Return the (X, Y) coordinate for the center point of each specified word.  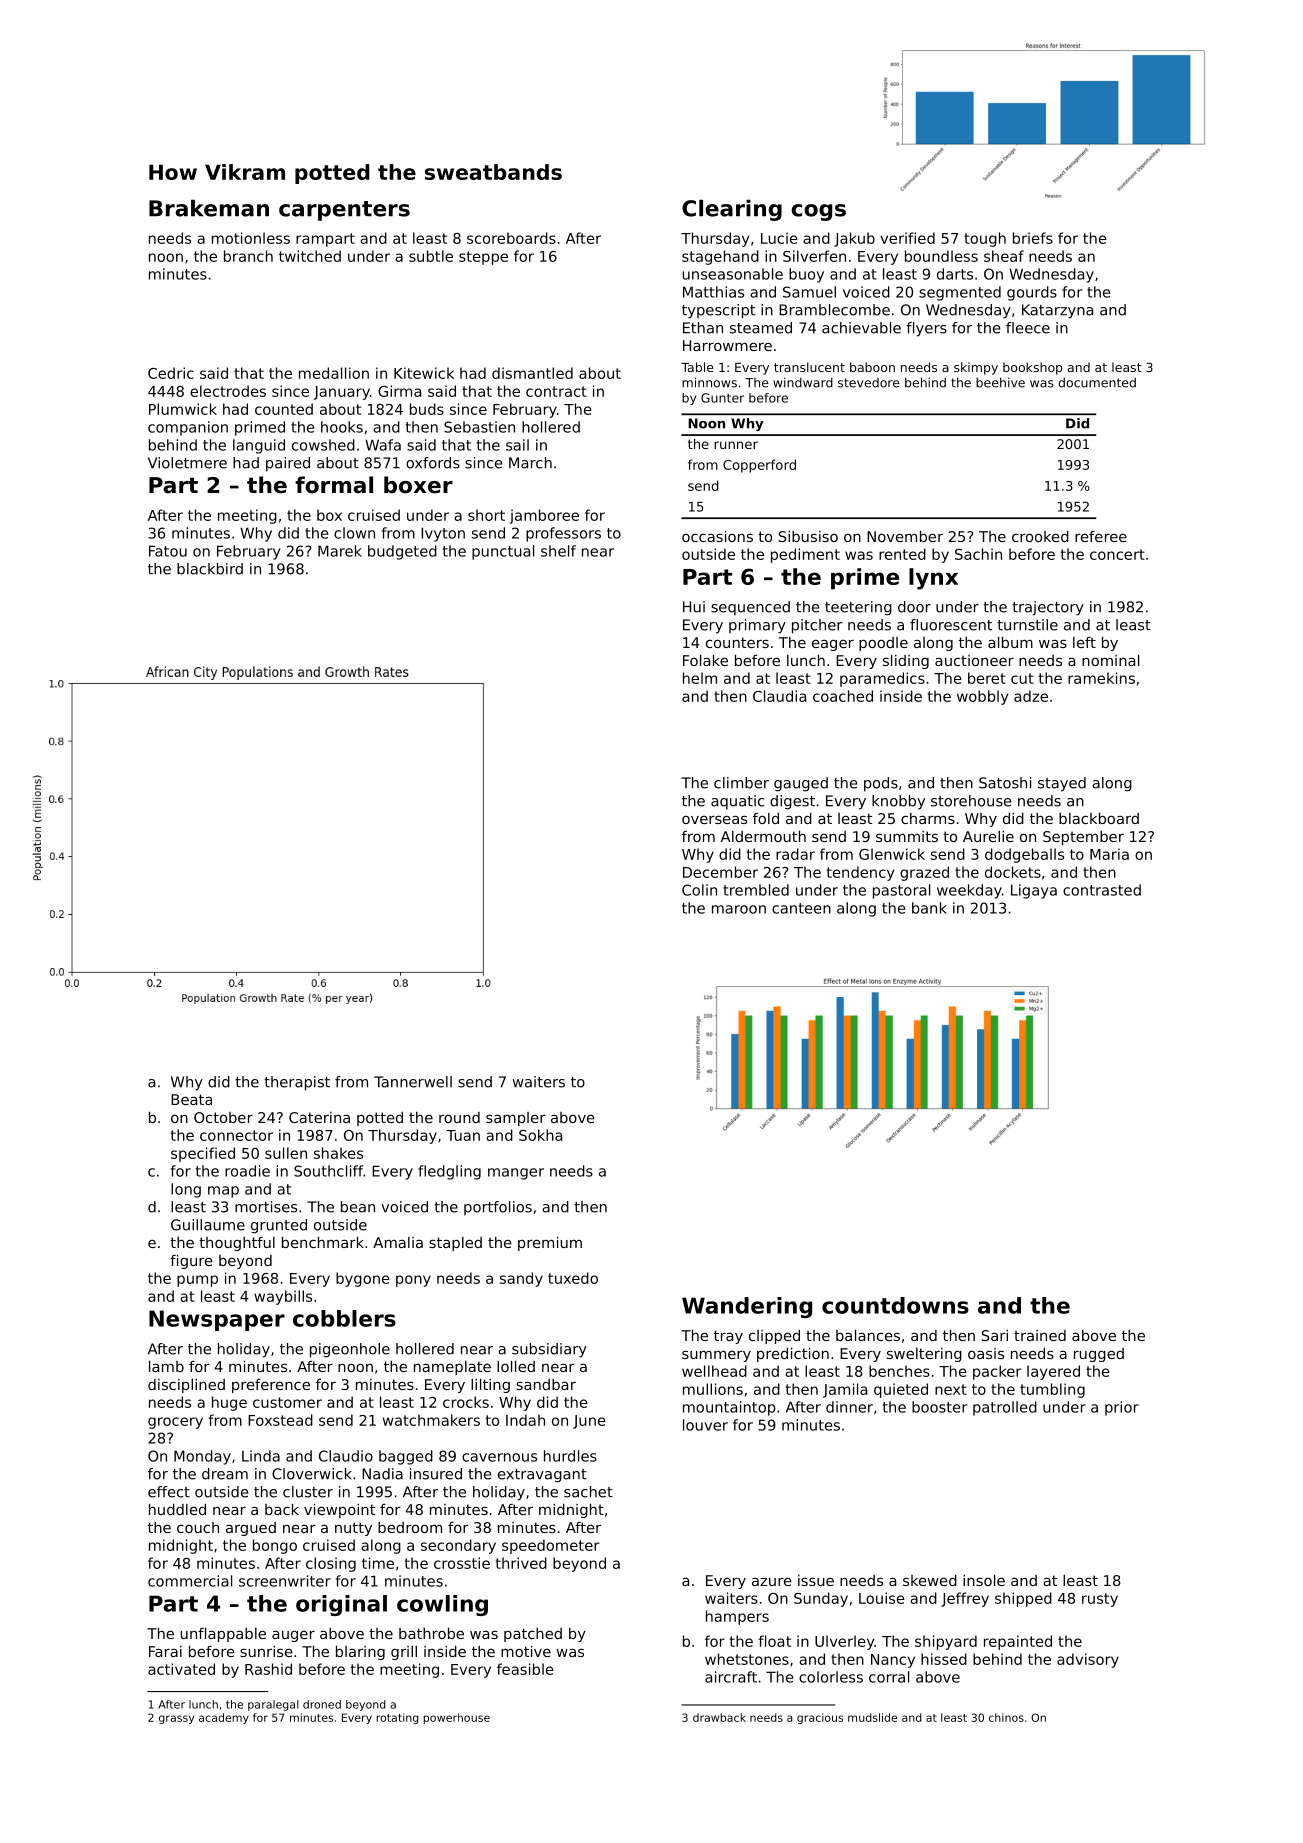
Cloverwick (312, 1474)
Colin (699, 890)
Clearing (732, 210)
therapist (297, 1083)
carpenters (344, 211)
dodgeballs (1024, 855)
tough (985, 239)
